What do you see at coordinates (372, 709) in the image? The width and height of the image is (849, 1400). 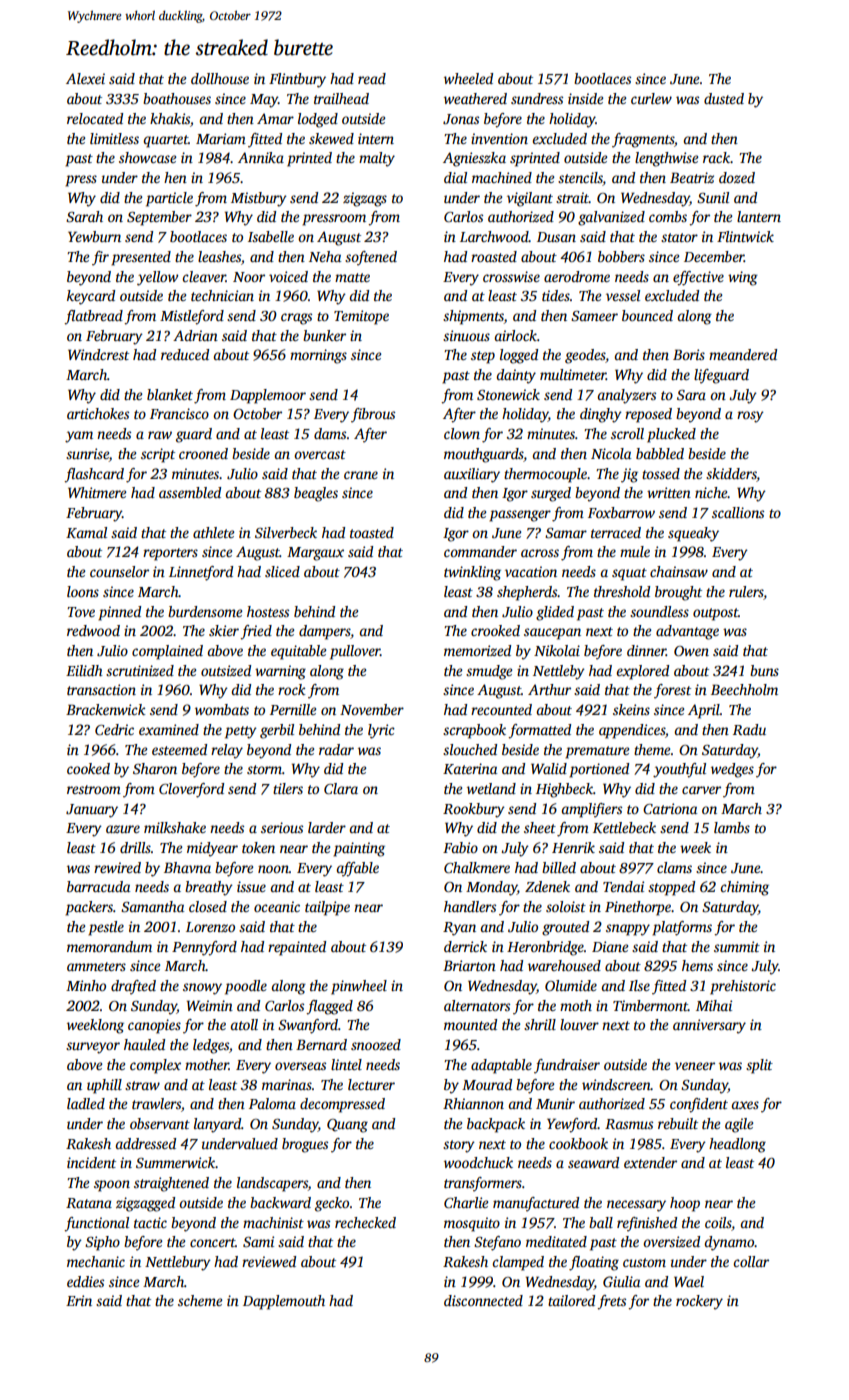 I see `November` at bounding box center [372, 709].
